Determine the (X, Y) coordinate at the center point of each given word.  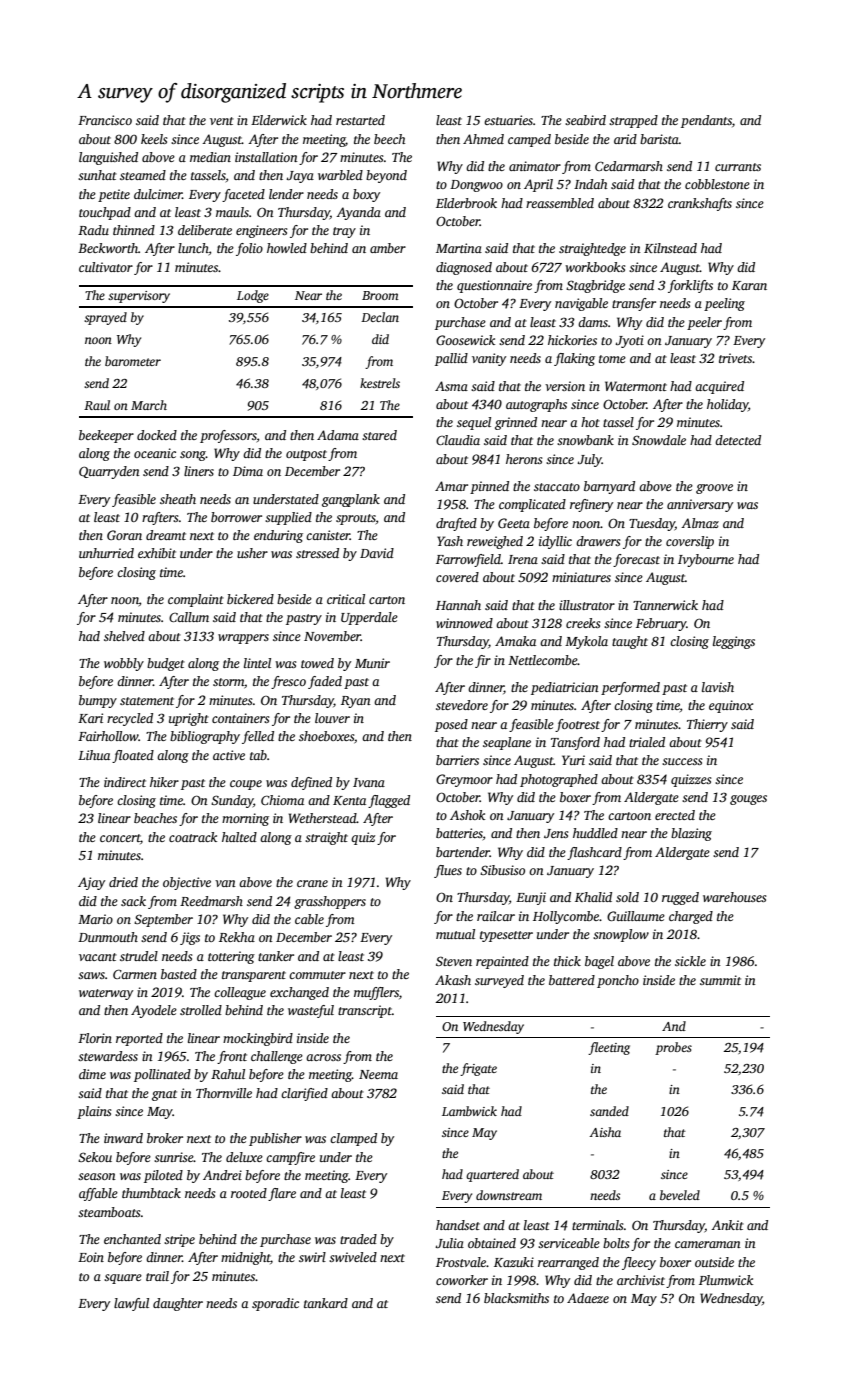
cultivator (106, 267)
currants (738, 167)
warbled (340, 175)
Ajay (91, 883)
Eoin (91, 1257)
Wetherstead (323, 818)
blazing (691, 834)
